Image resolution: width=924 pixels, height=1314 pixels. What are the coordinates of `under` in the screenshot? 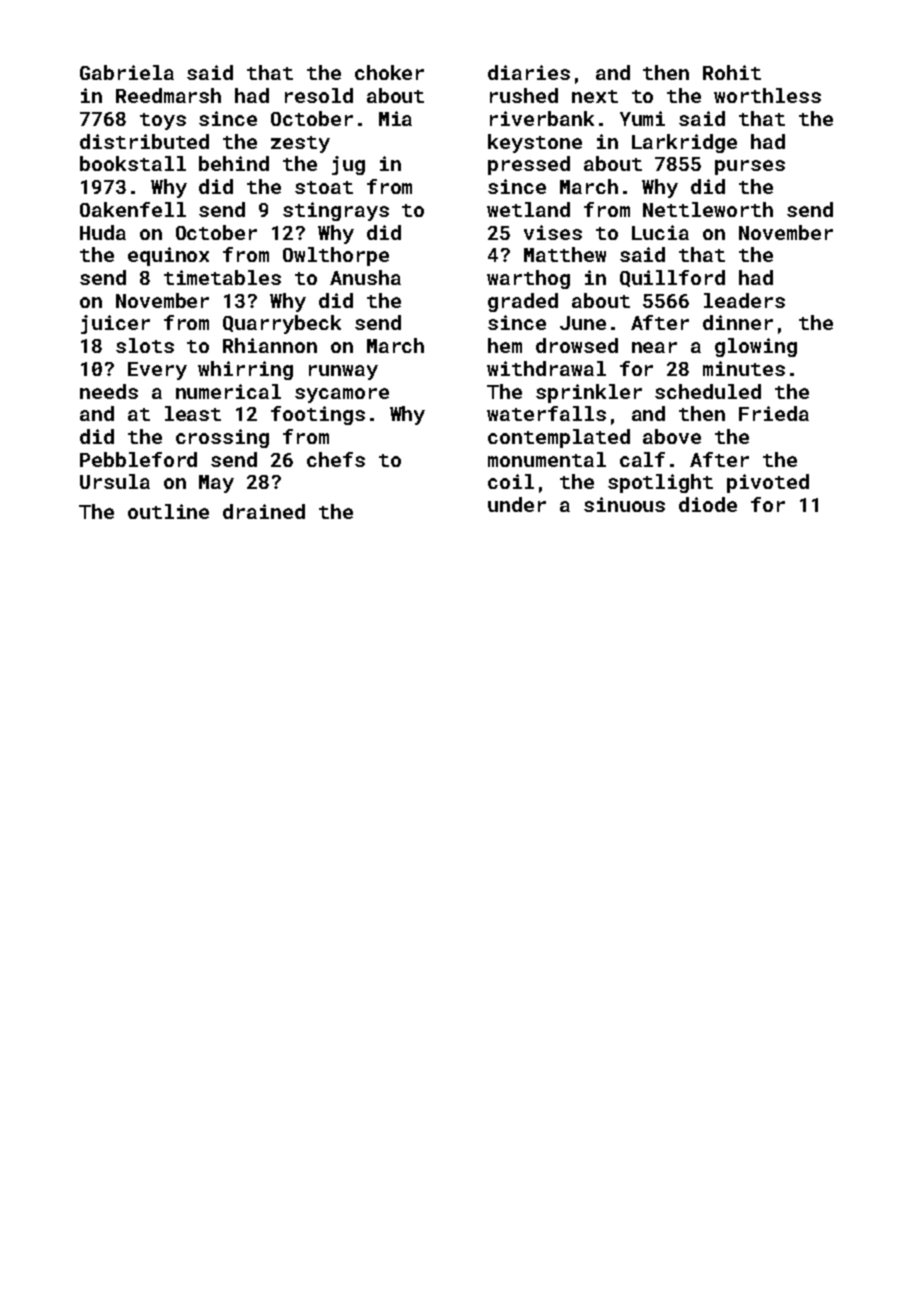 It's located at (517, 504).
